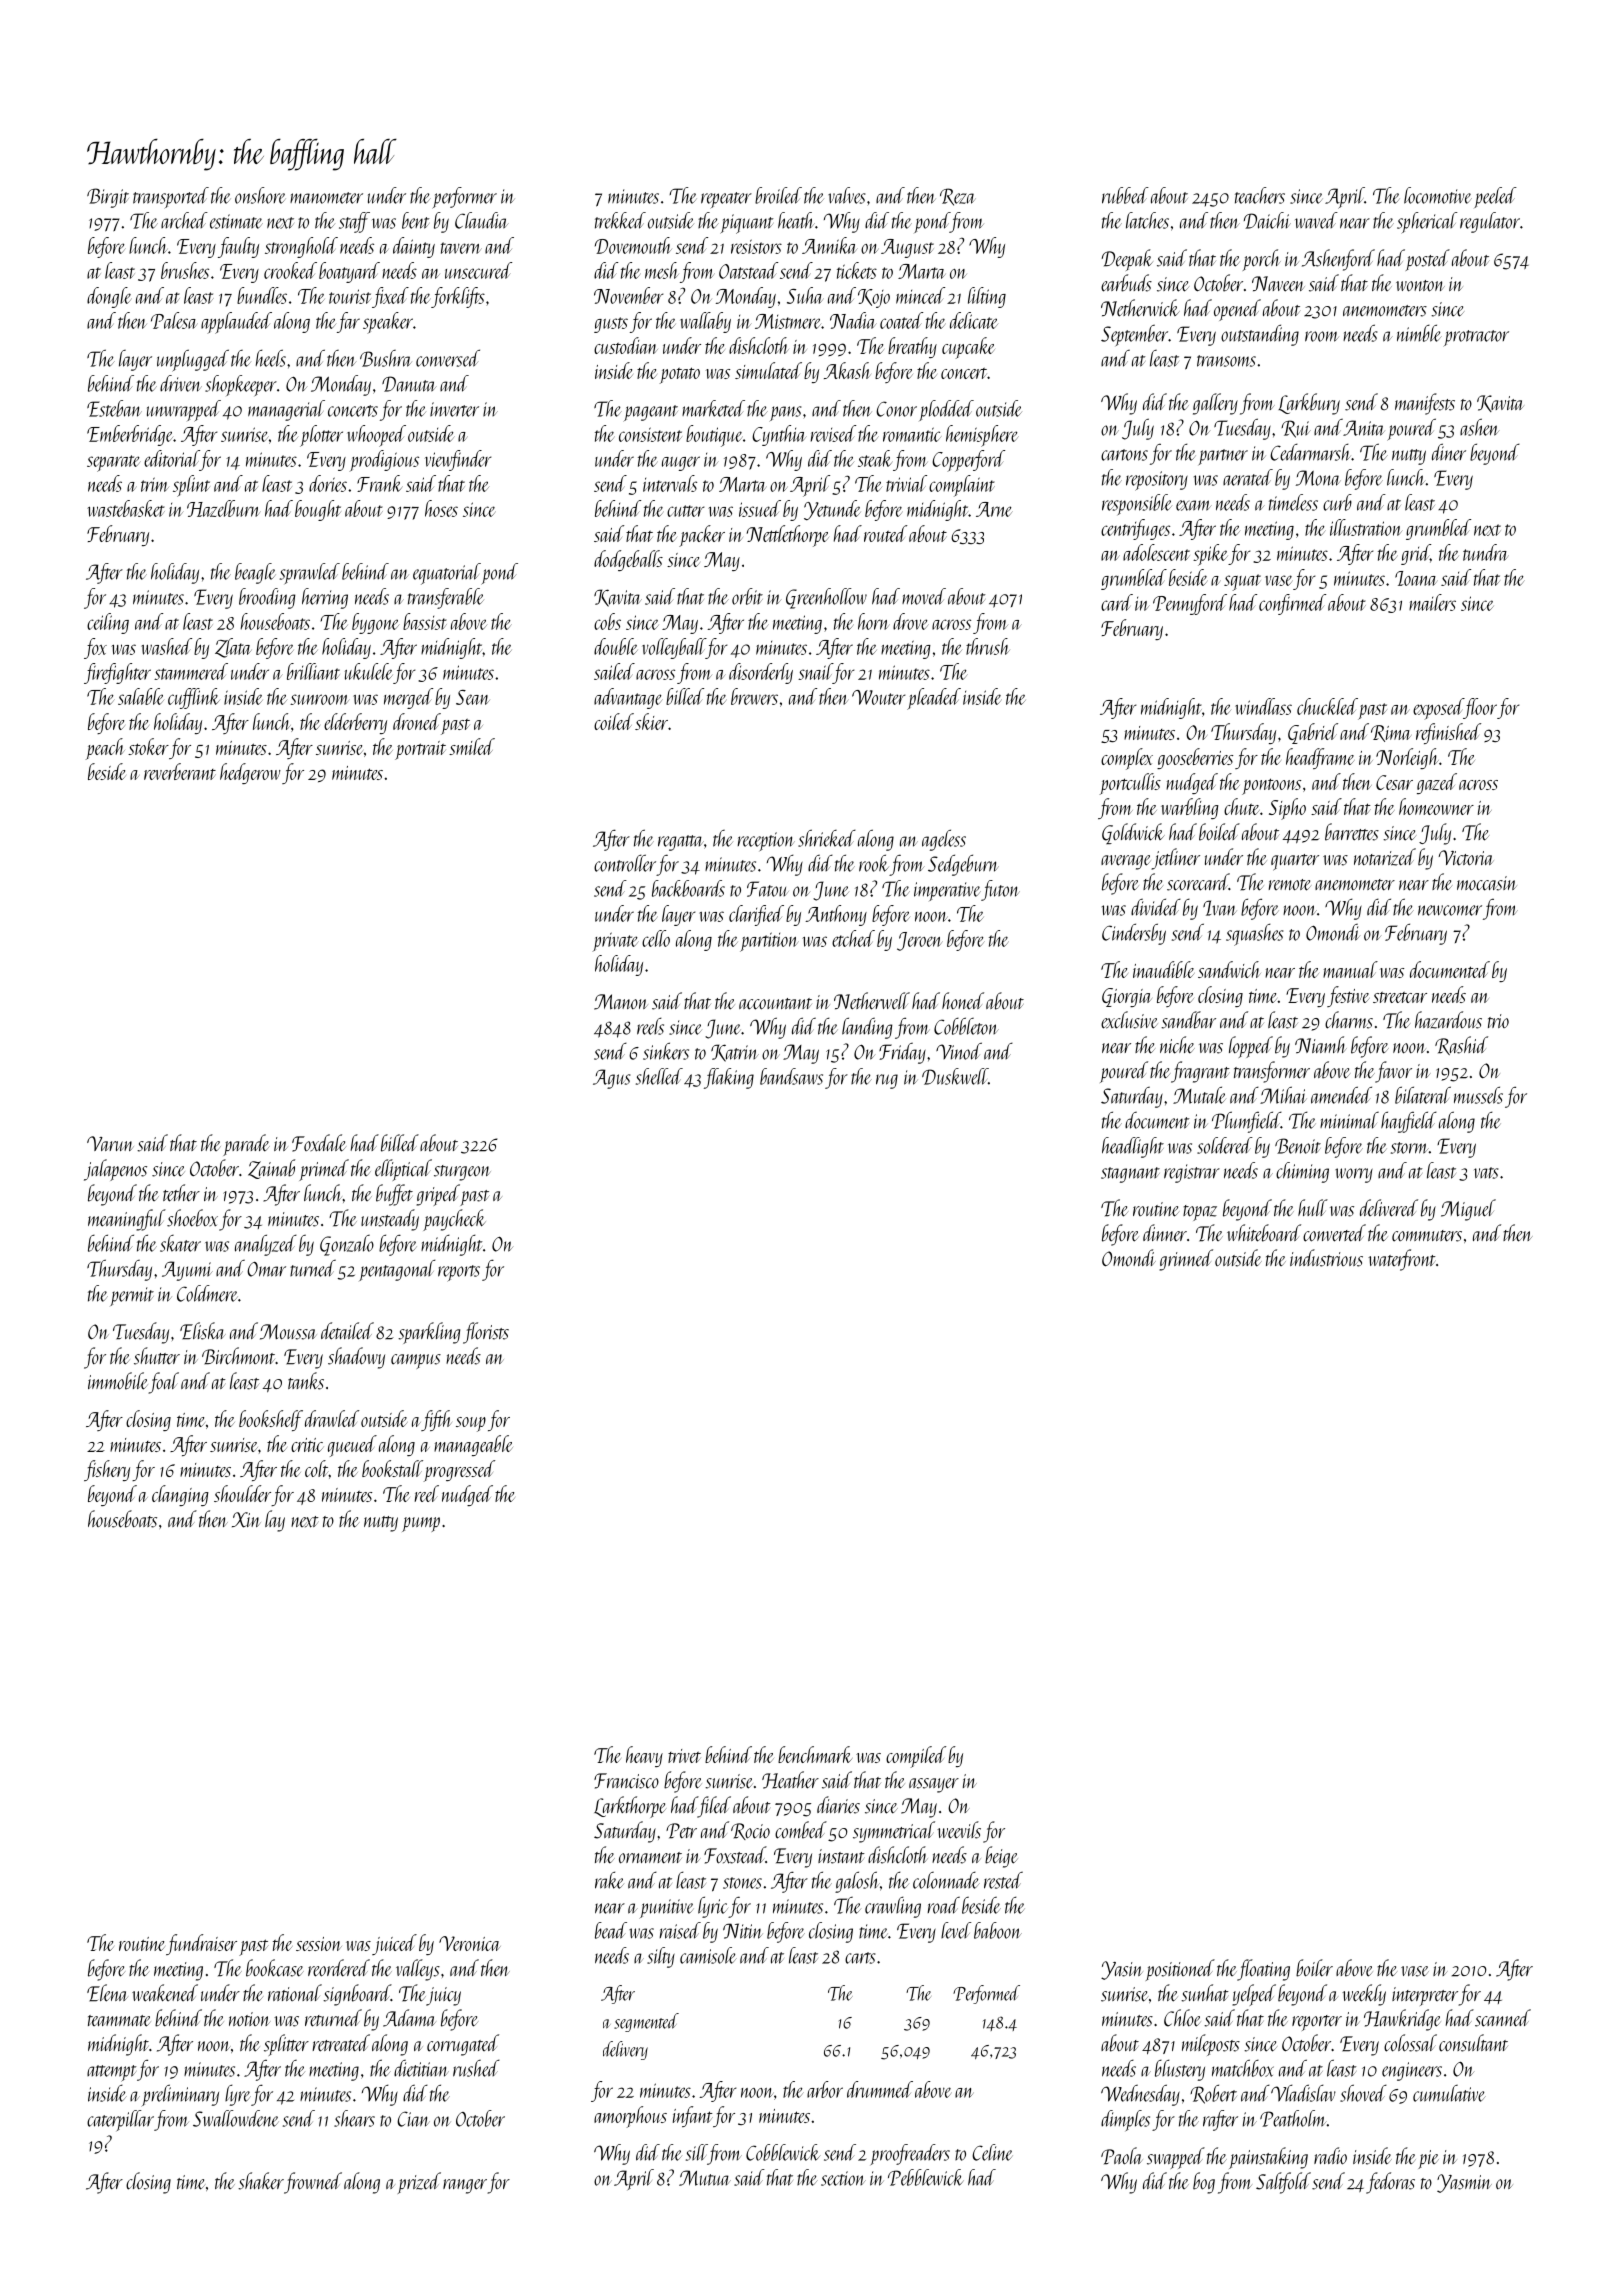 The image size is (1620, 2292). Describe the element at coordinates (313, 2183) in the screenshot. I see `frowned` at that location.
